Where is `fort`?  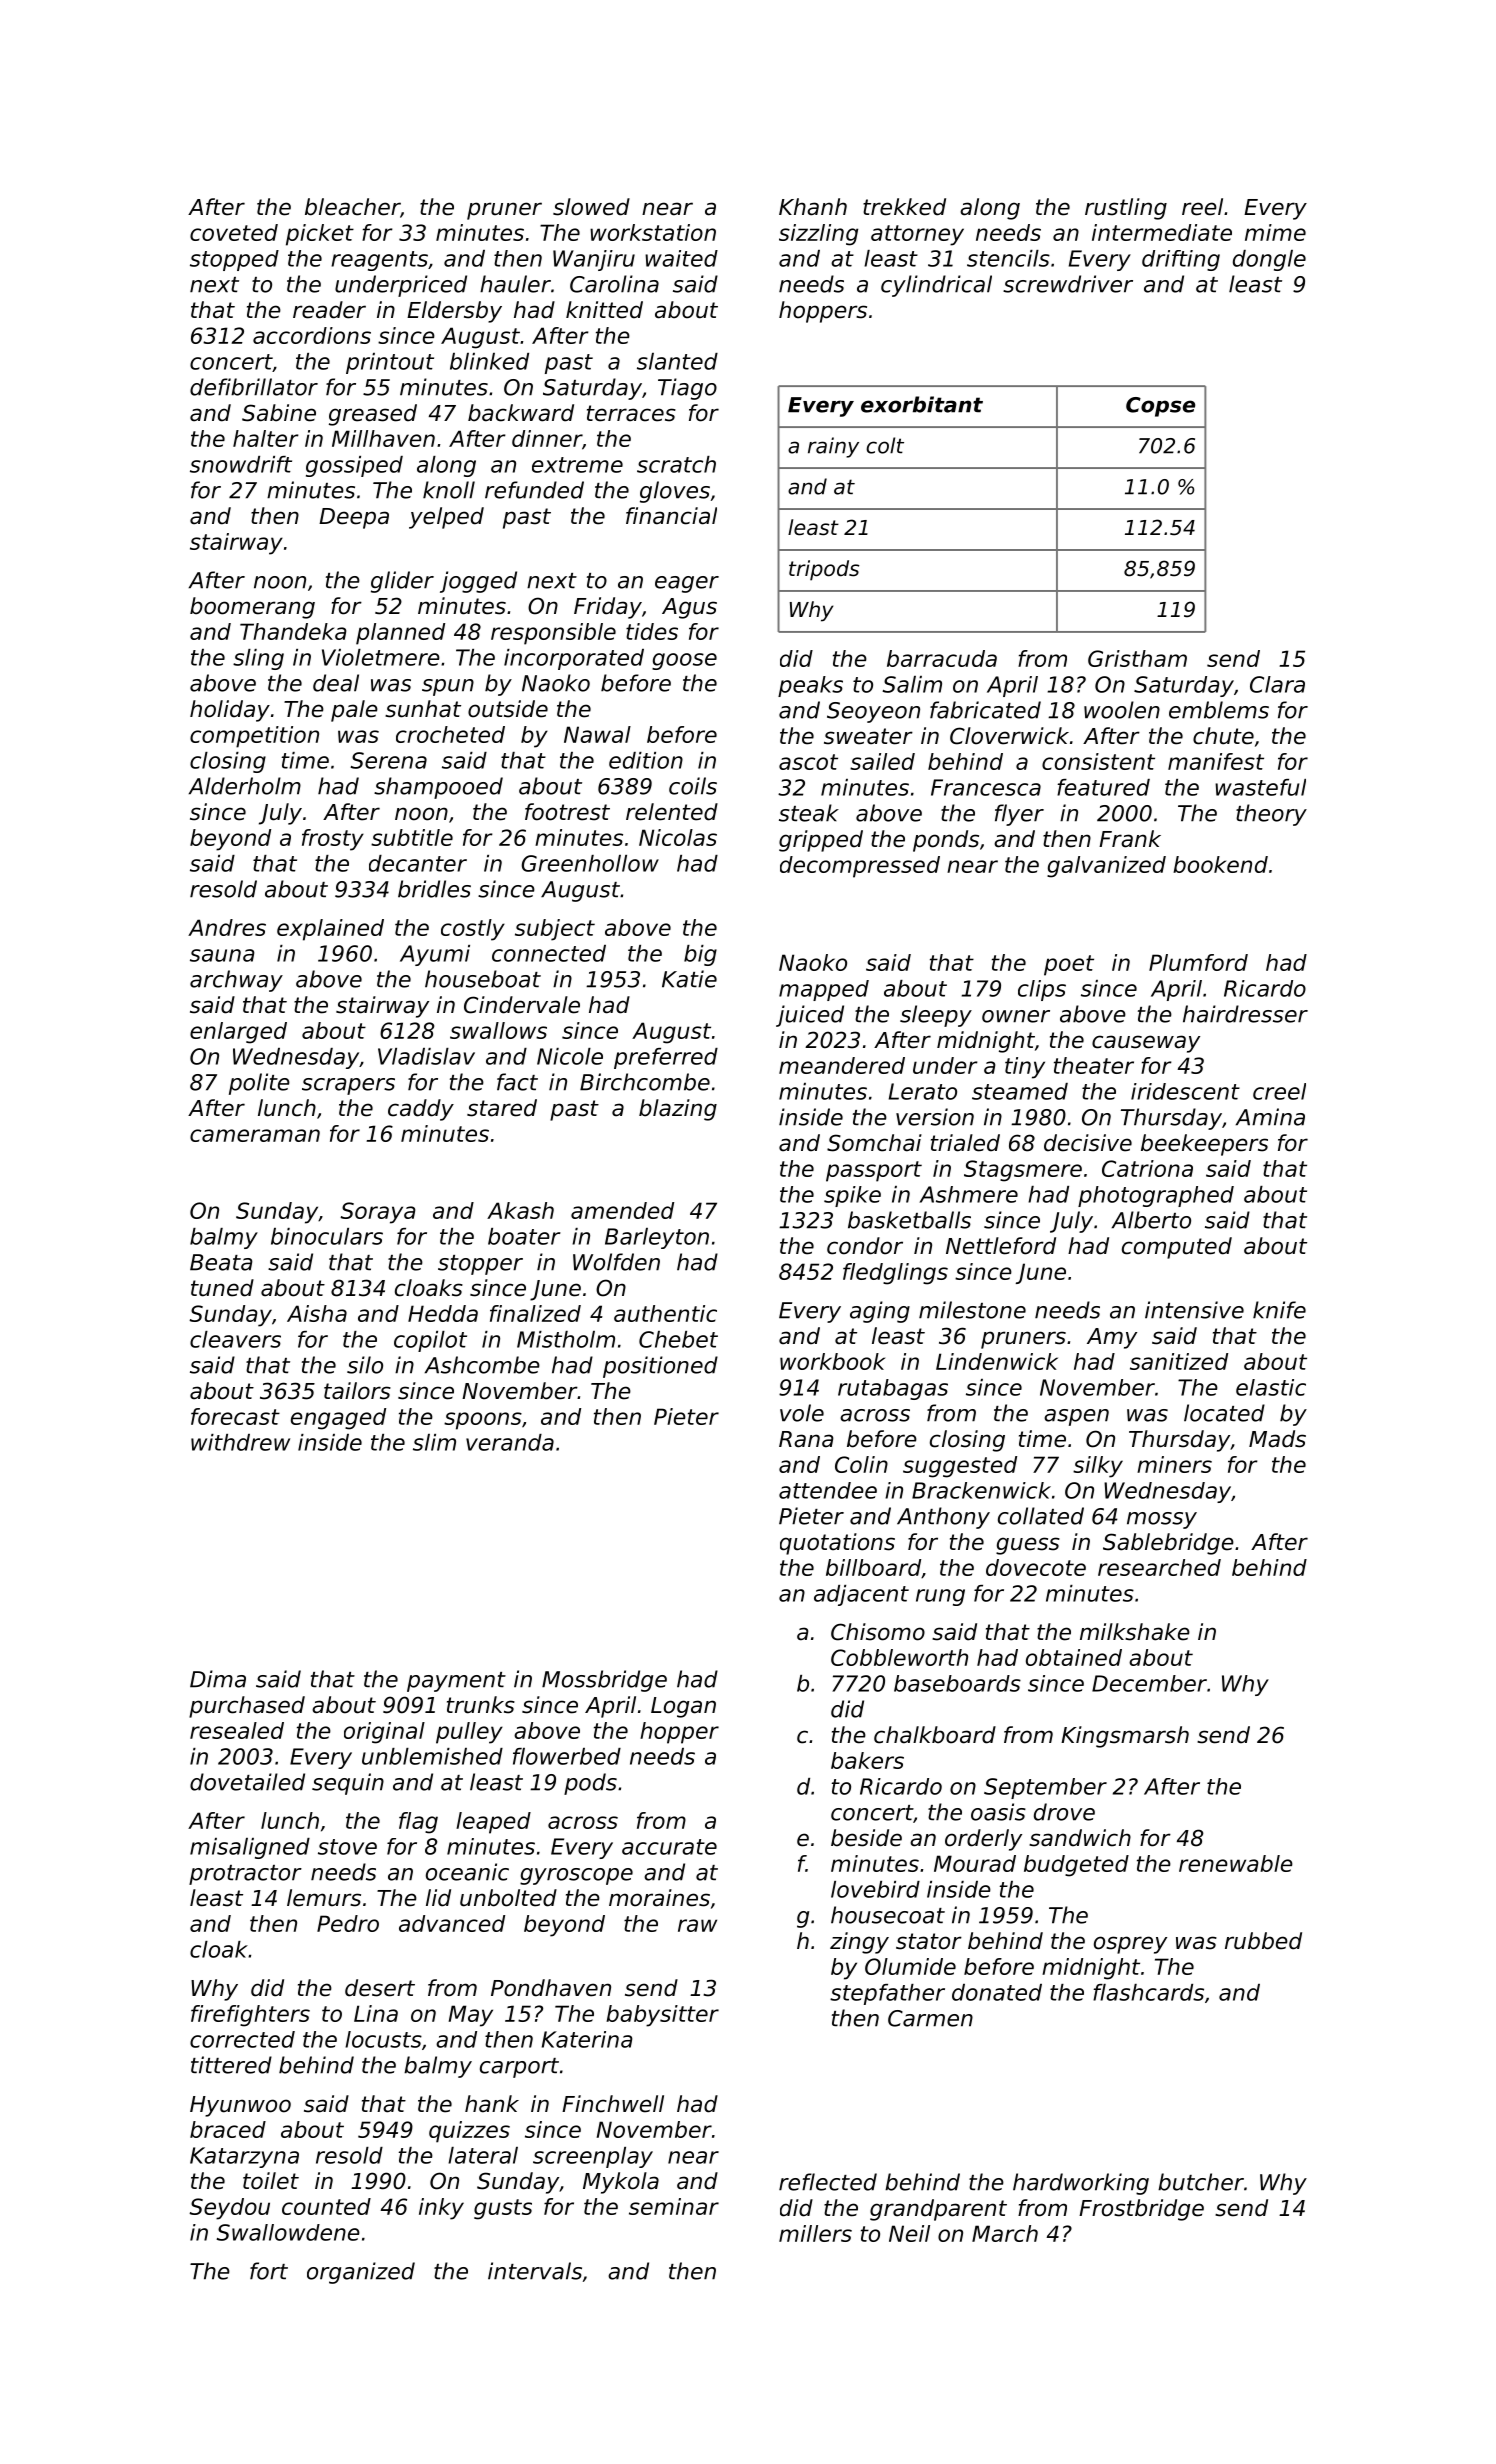 fort is located at coordinates (269, 2271).
